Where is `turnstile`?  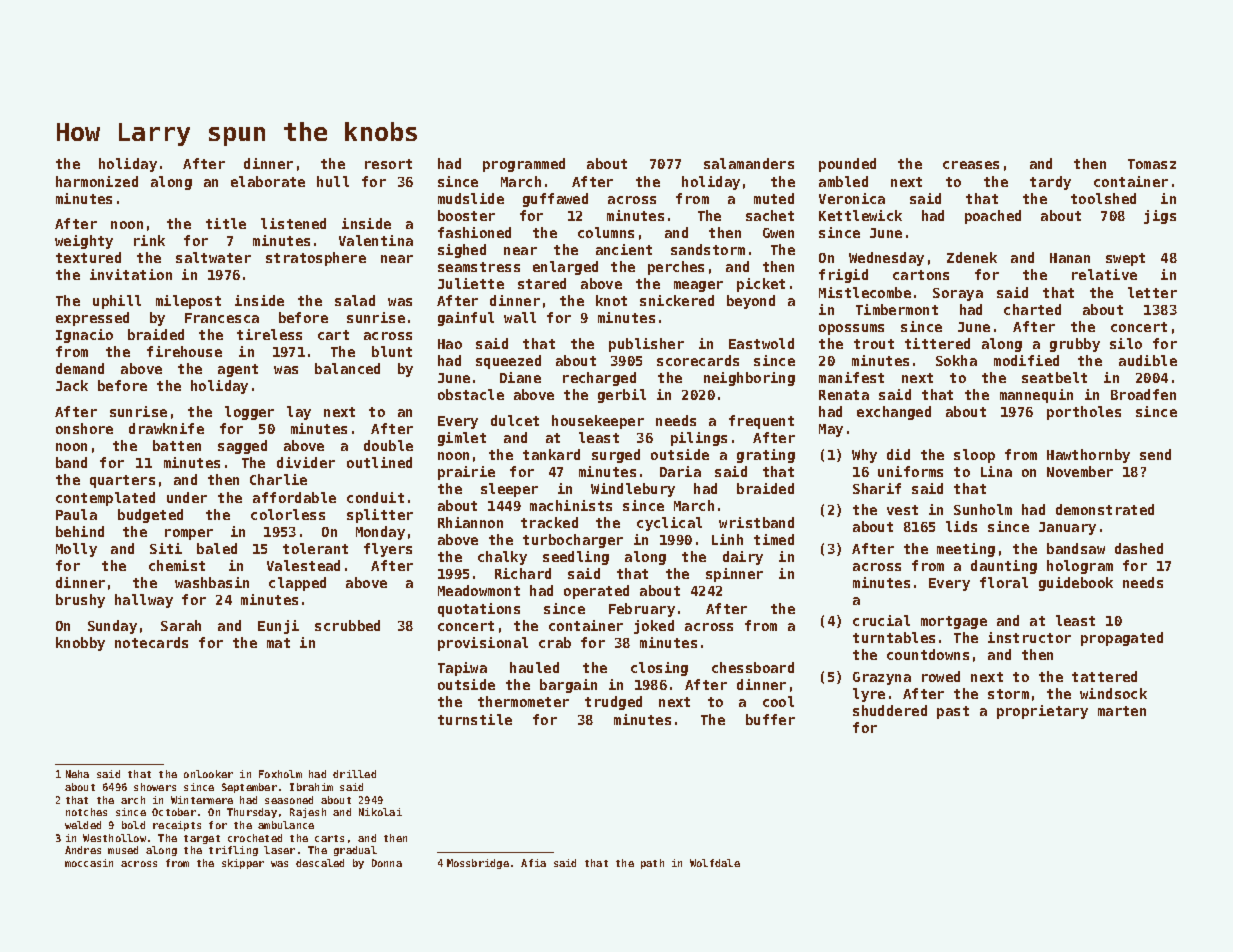
turnstile is located at coordinates (475, 719).
